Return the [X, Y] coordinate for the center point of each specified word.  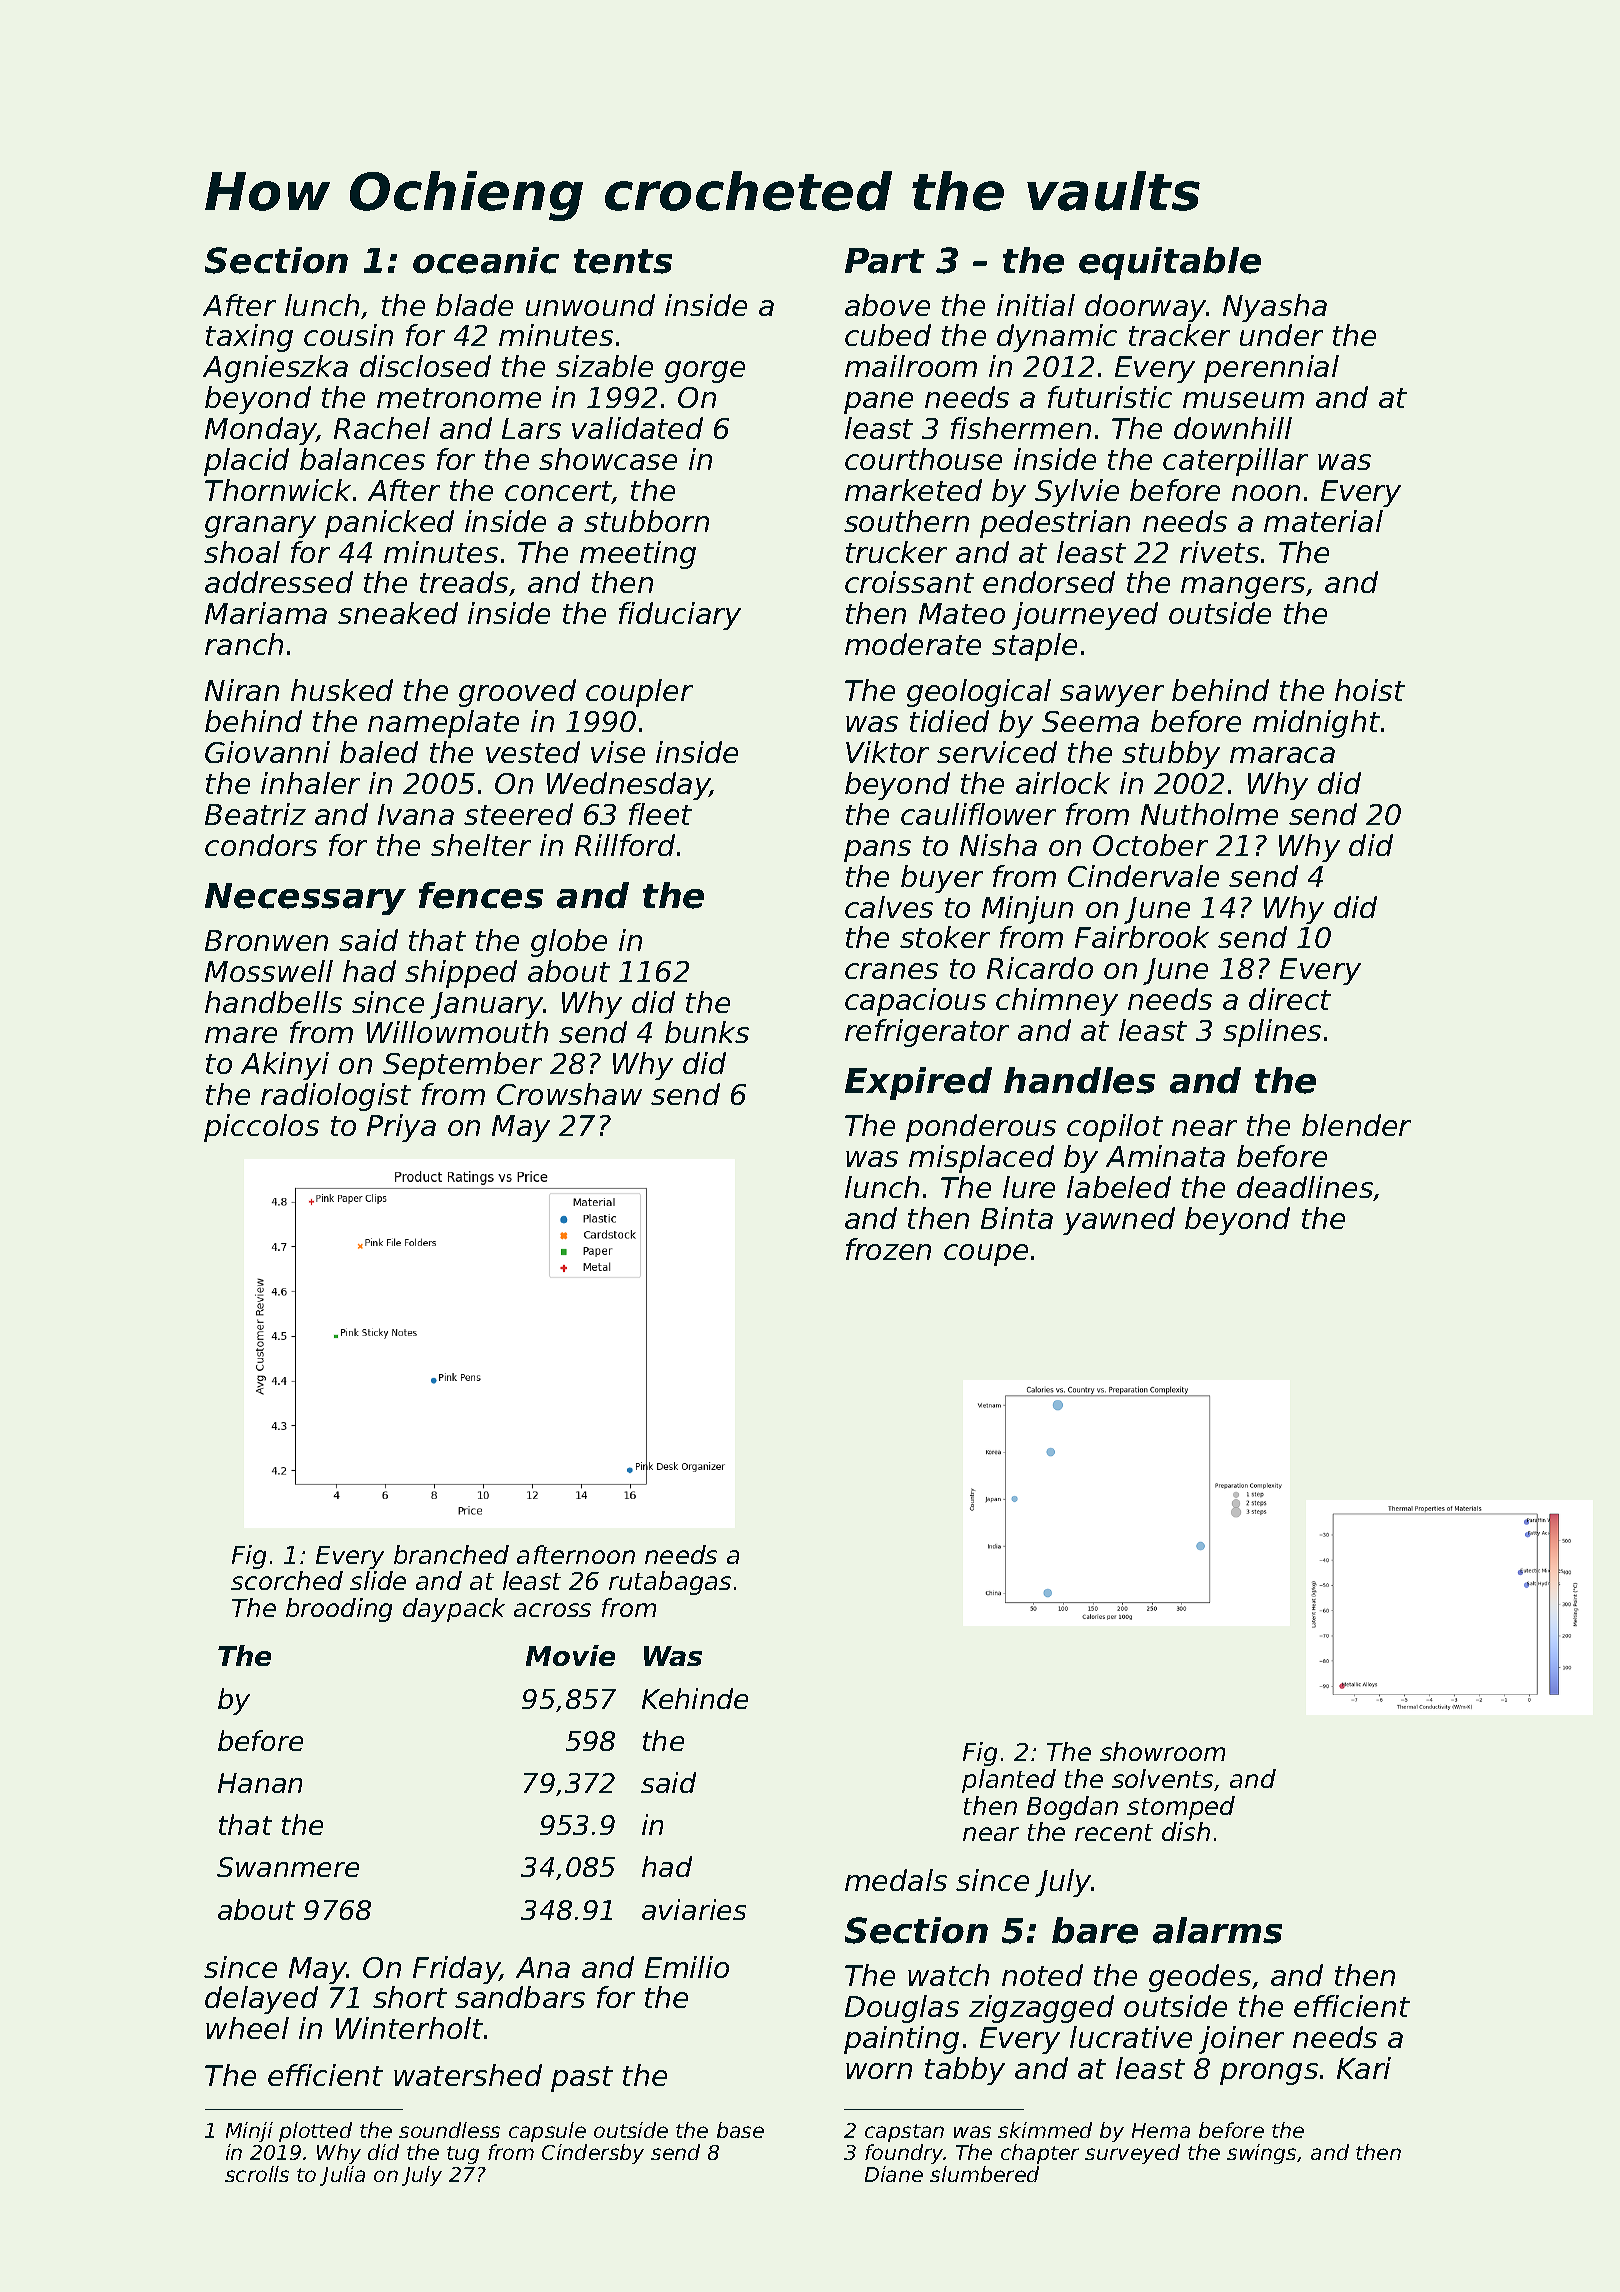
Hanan [260, 1783]
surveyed [1132, 2154]
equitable [1170, 263]
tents [623, 261]
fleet [660, 814]
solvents [1162, 1778]
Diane [894, 2174]
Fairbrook [1142, 937]
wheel [247, 2028]
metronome [459, 398]
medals [896, 1880]
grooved [517, 693]
